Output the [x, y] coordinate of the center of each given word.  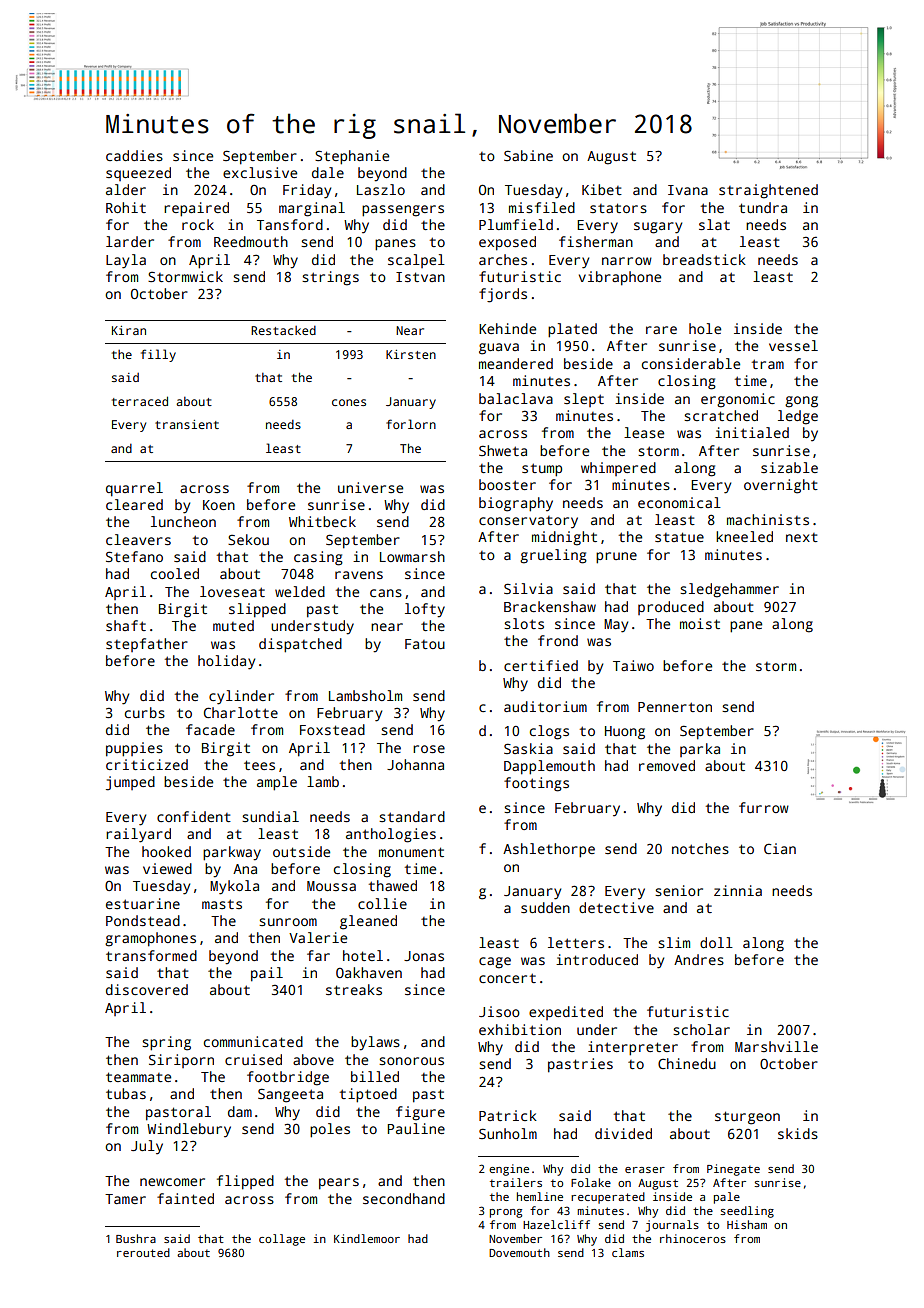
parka [700, 750]
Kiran [129, 330]
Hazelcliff [556, 1224]
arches [503, 259]
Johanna [415, 764]
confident [194, 816]
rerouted [143, 1252]
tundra [763, 207]
